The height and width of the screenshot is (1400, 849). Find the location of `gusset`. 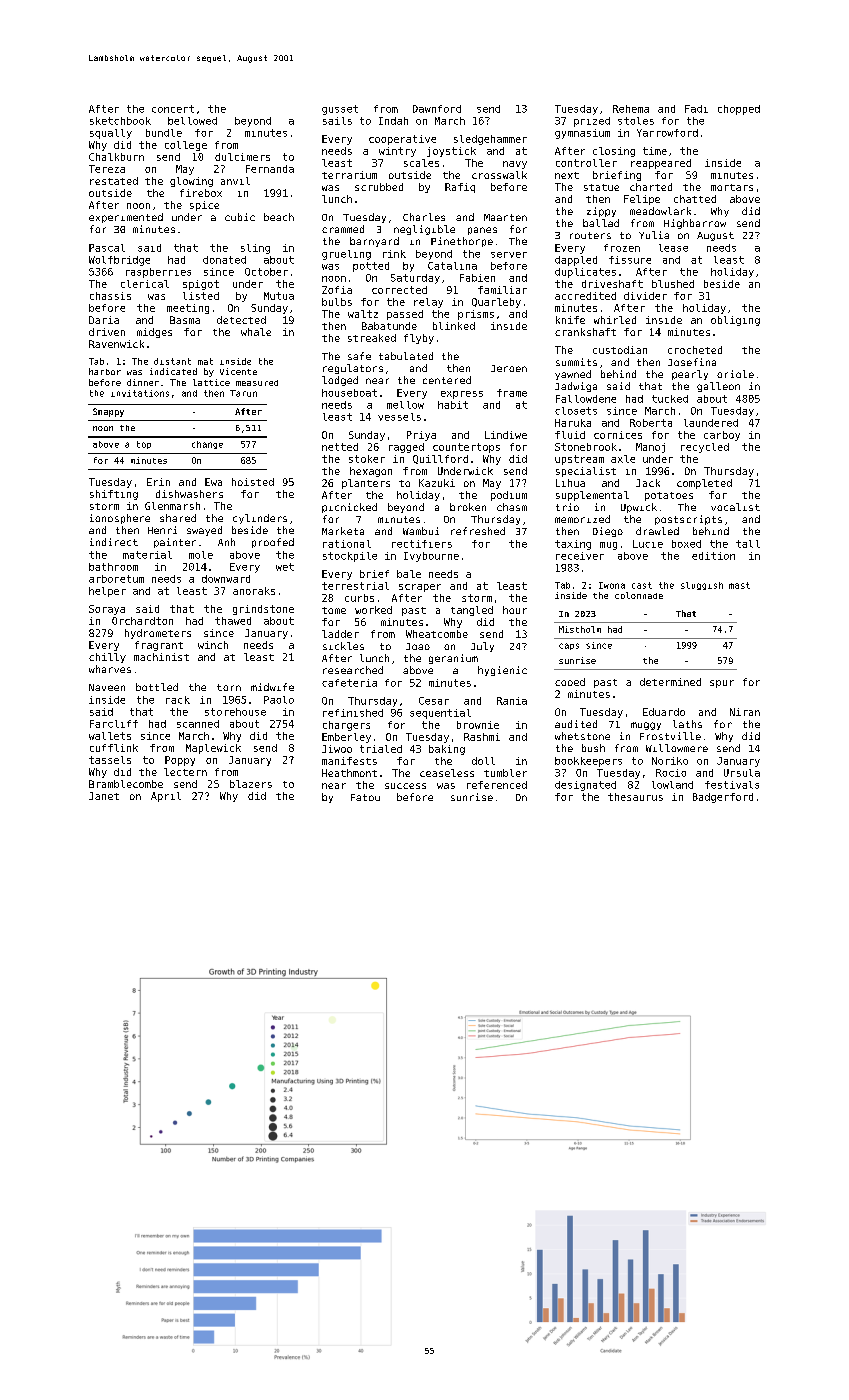

gusset is located at coordinates (340, 110).
